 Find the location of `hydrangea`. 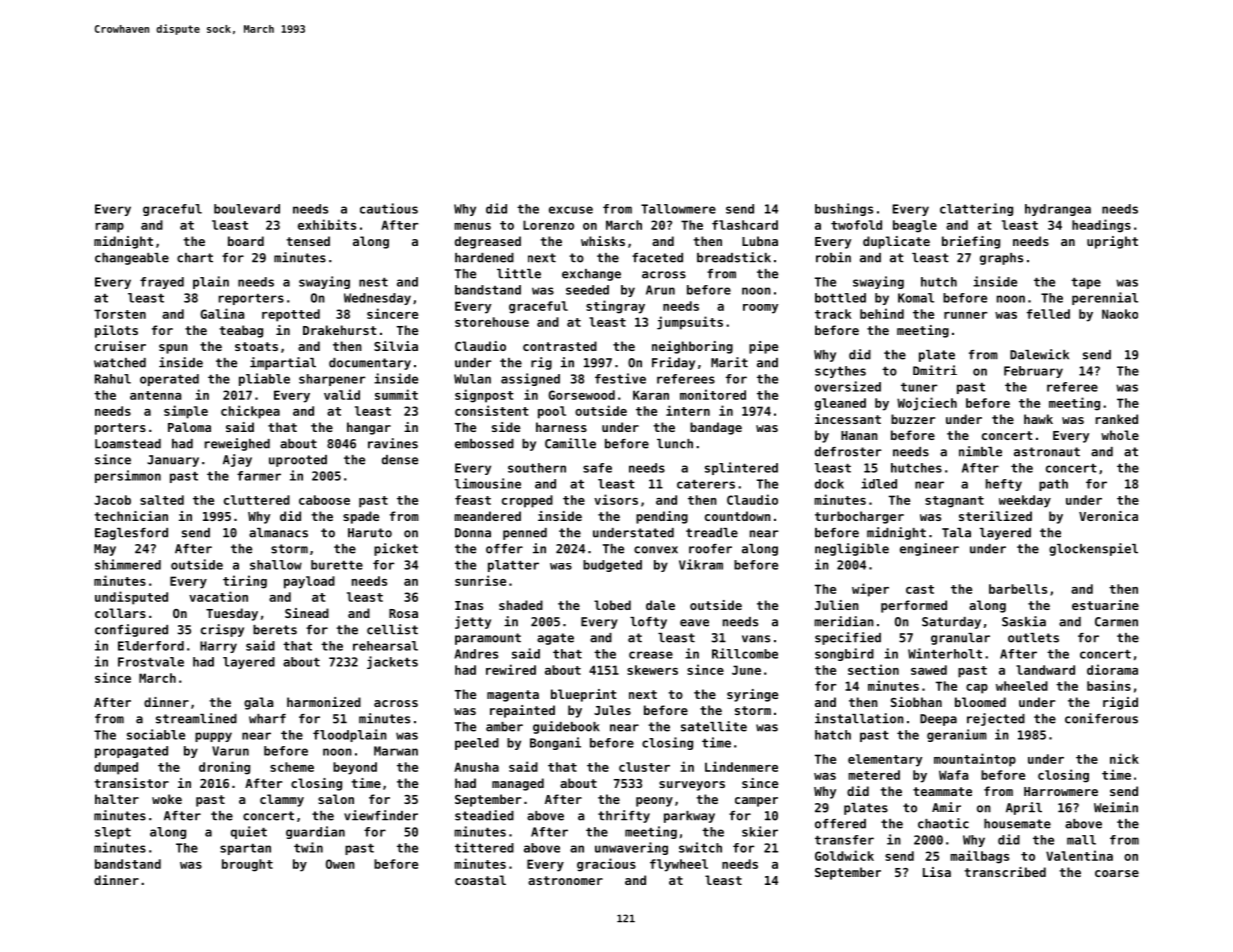

hydrangea is located at coordinates (1058, 210).
